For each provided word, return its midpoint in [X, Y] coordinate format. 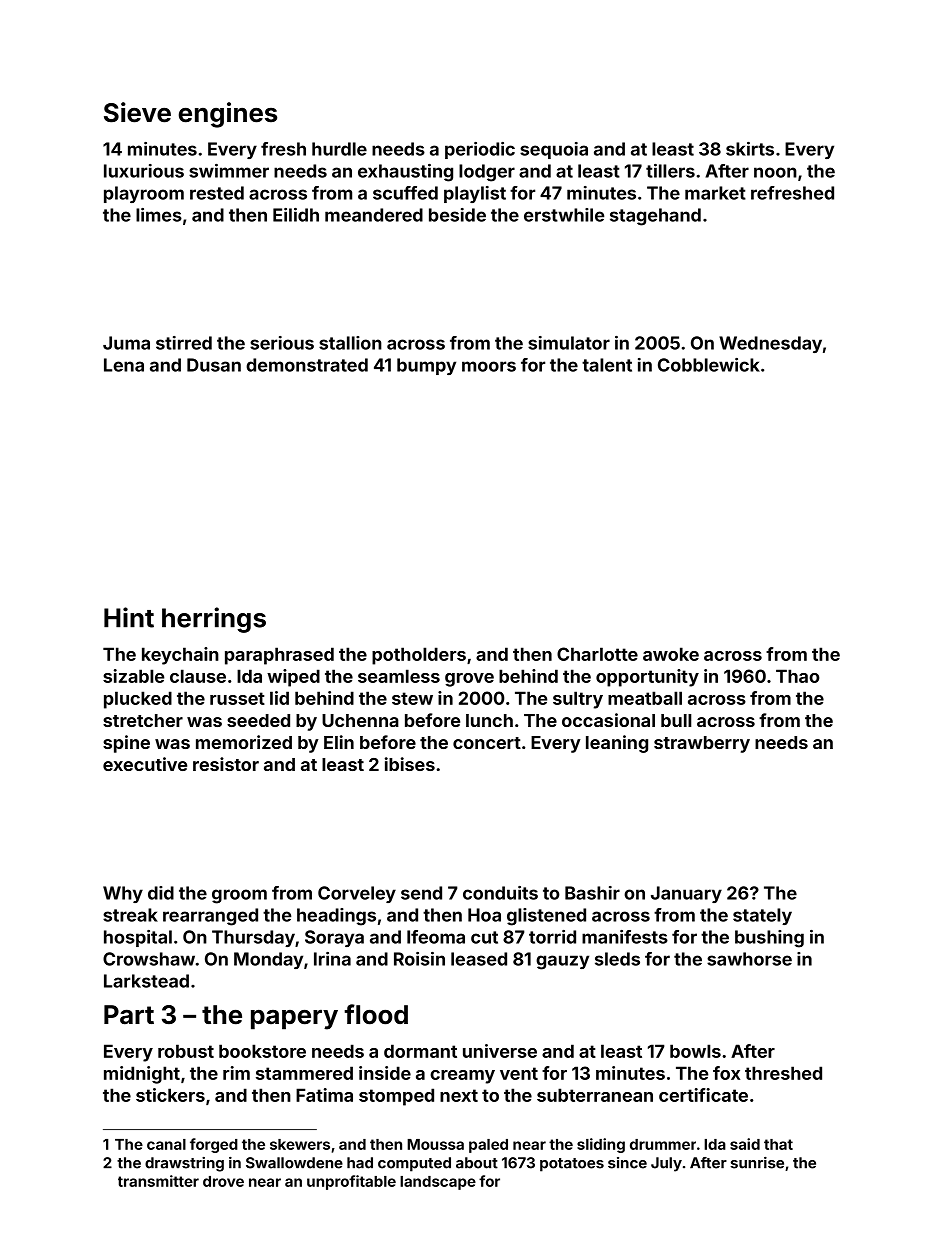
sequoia [554, 150]
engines [228, 115]
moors [489, 366]
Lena [124, 365]
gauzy [562, 962]
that [778, 1144]
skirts [750, 149]
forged [214, 1145]
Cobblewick [709, 365]
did [161, 893]
